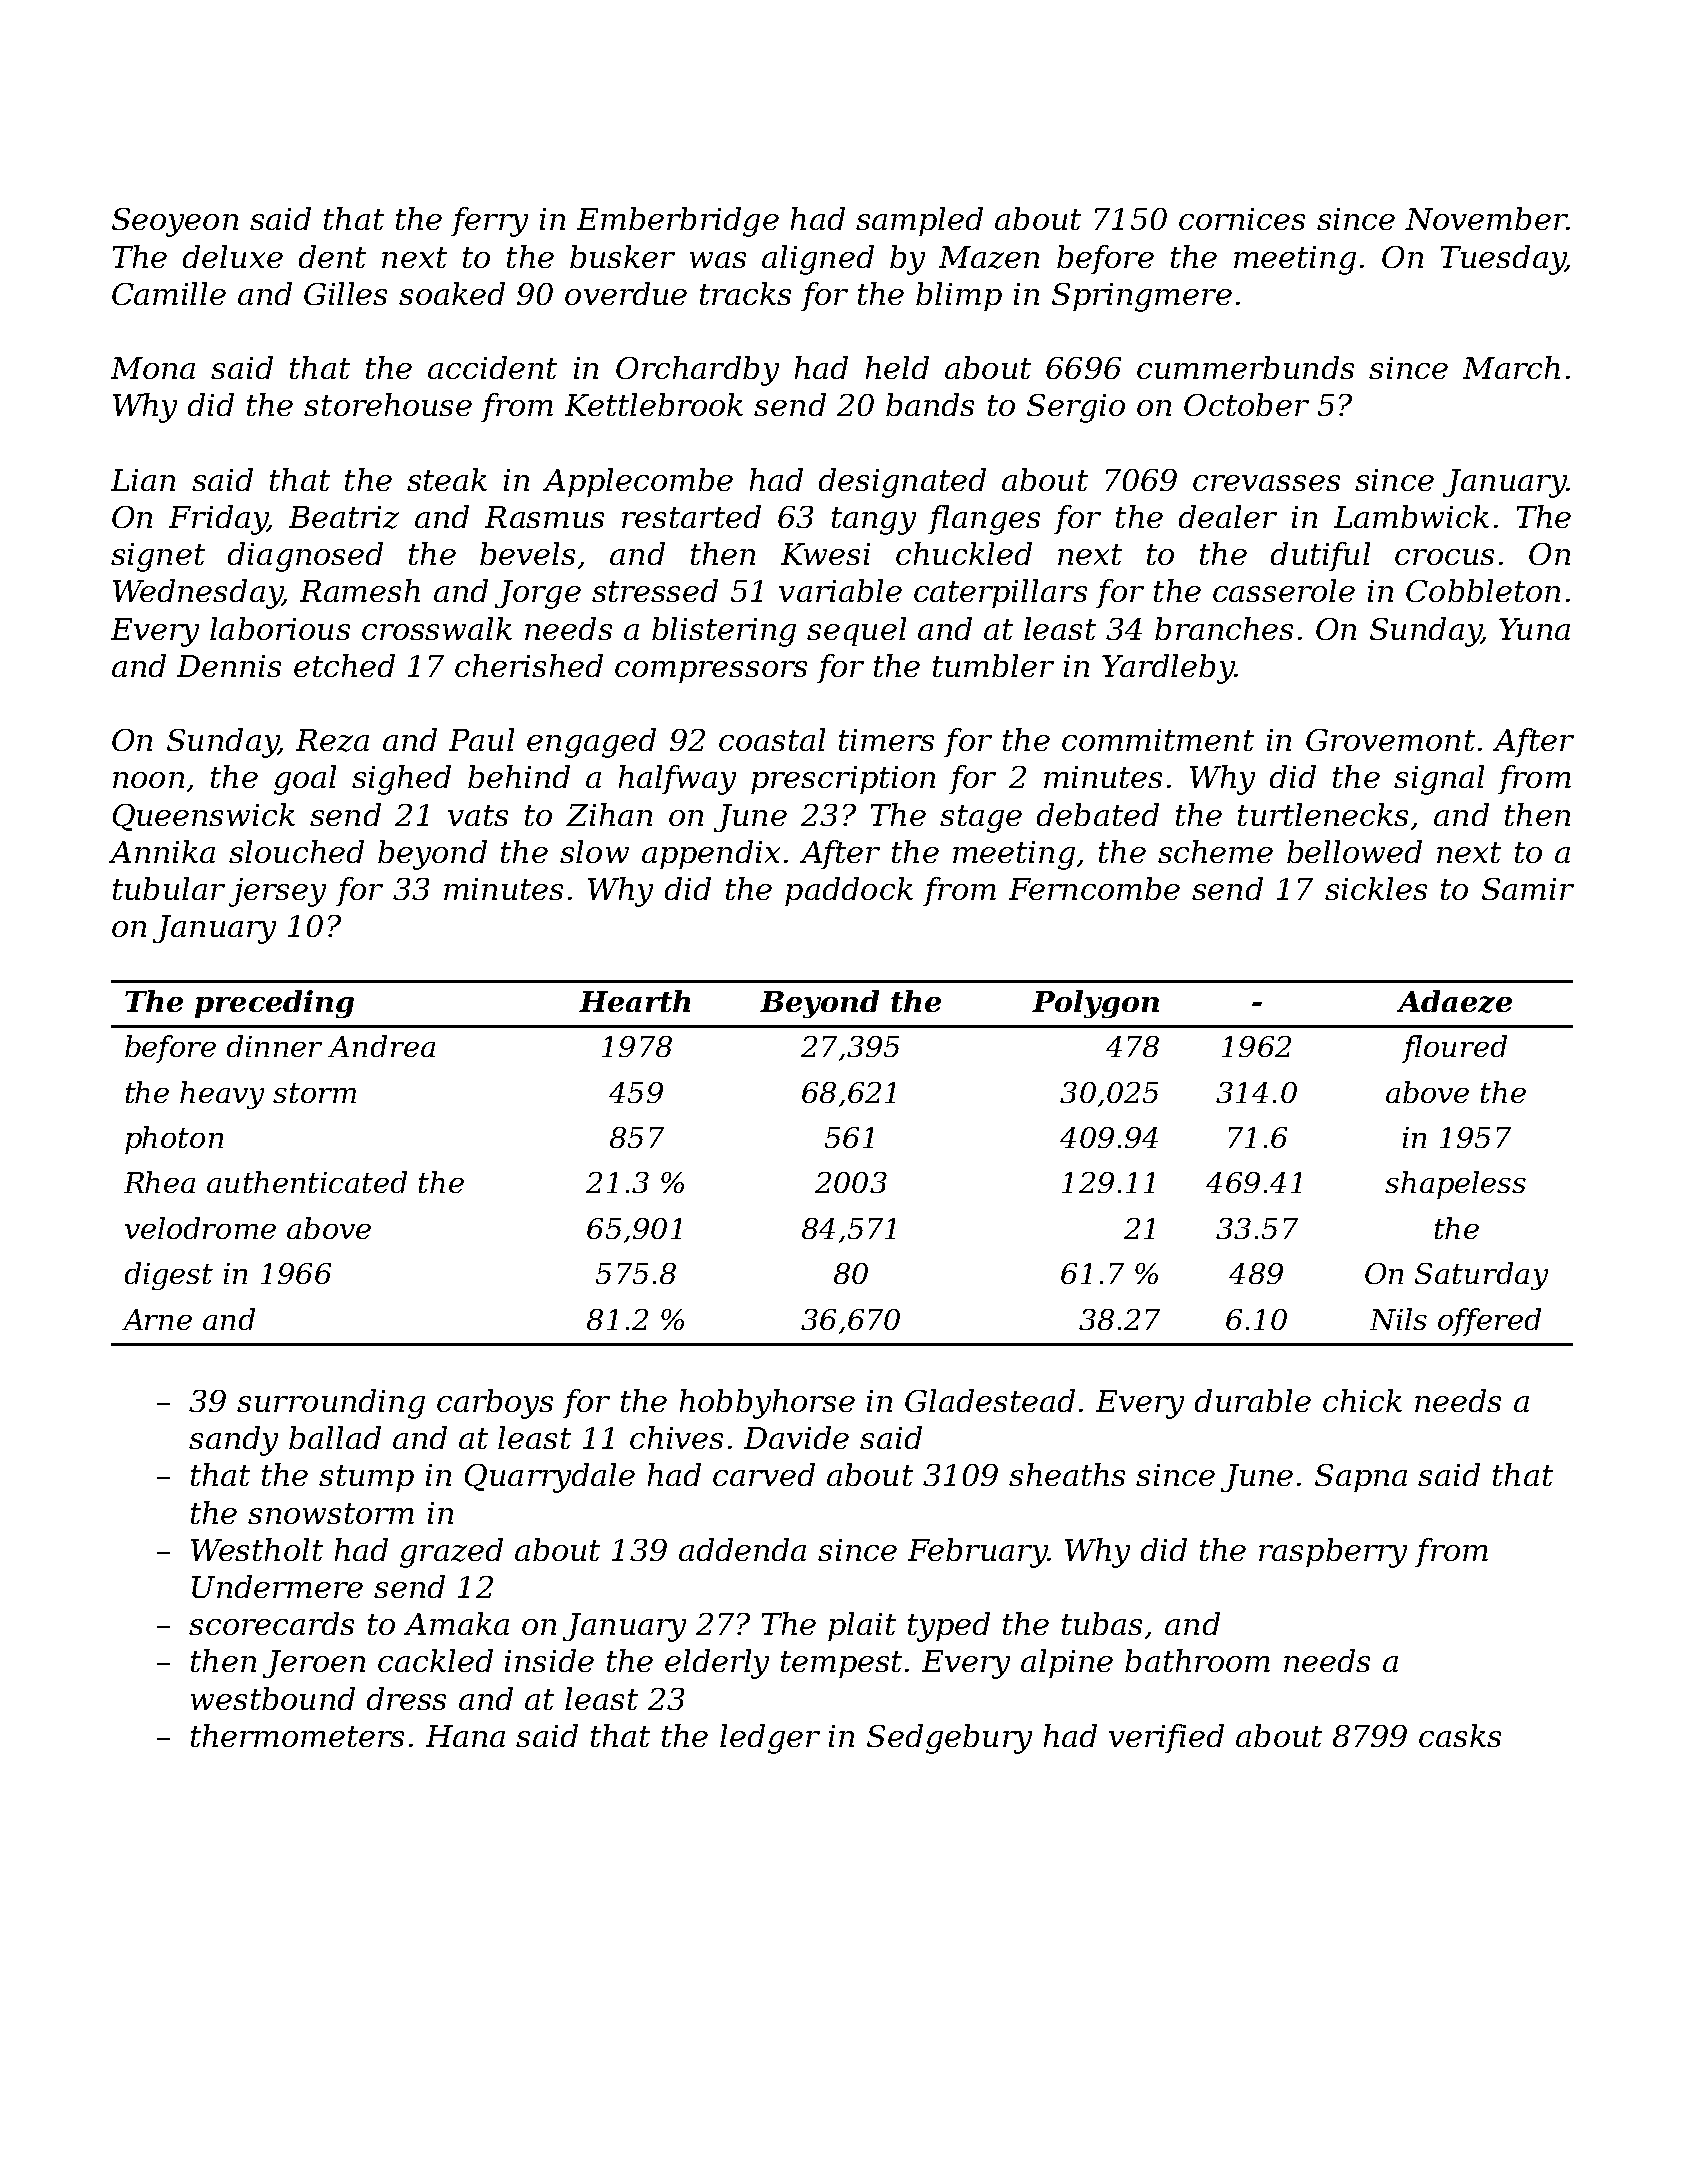 This image has width=1683, height=2178. Describe the element at coordinates (1528, 889) in the image. I see `Samir` at that location.
